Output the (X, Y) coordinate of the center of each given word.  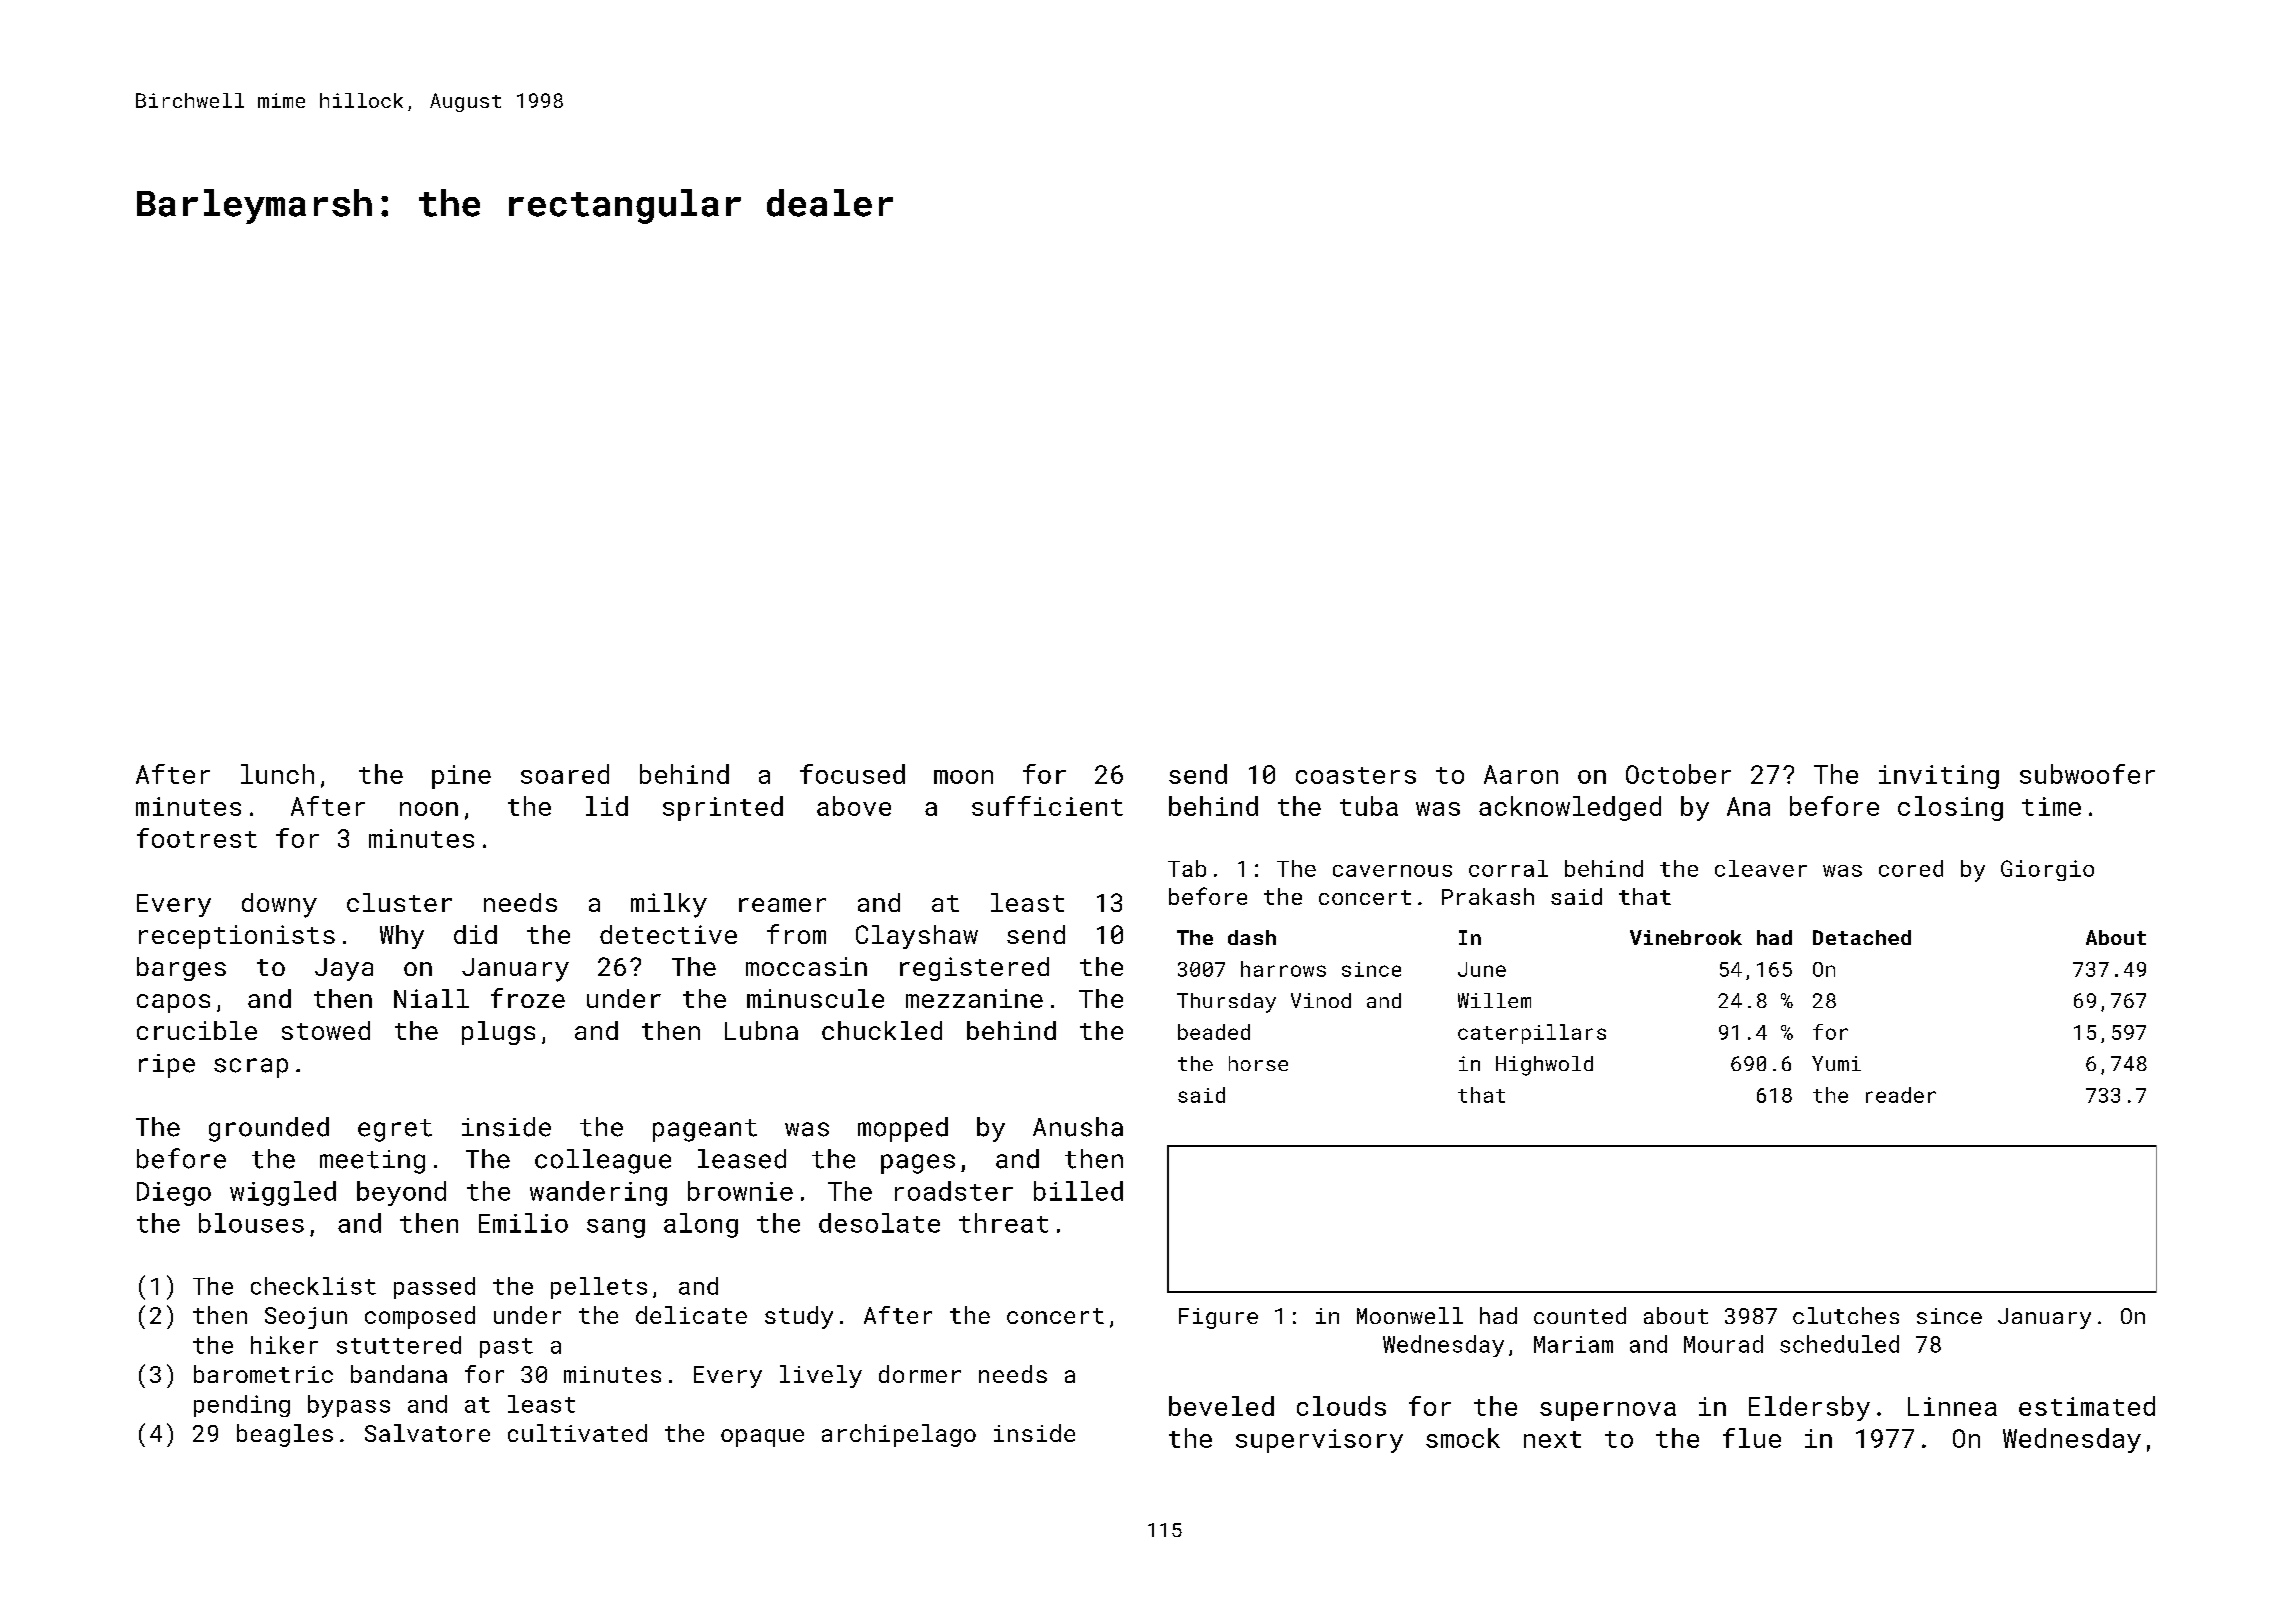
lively (821, 1376)
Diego (174, 1194)
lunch (277, 774)
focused (852, 774)
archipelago (899, 1435)
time (2051, 806)
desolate (879, 1223)
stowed (326, 1030)
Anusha (1078, 1127)
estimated (2087, 1406)
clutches (1846, 1315)
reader (1901, 1095)
